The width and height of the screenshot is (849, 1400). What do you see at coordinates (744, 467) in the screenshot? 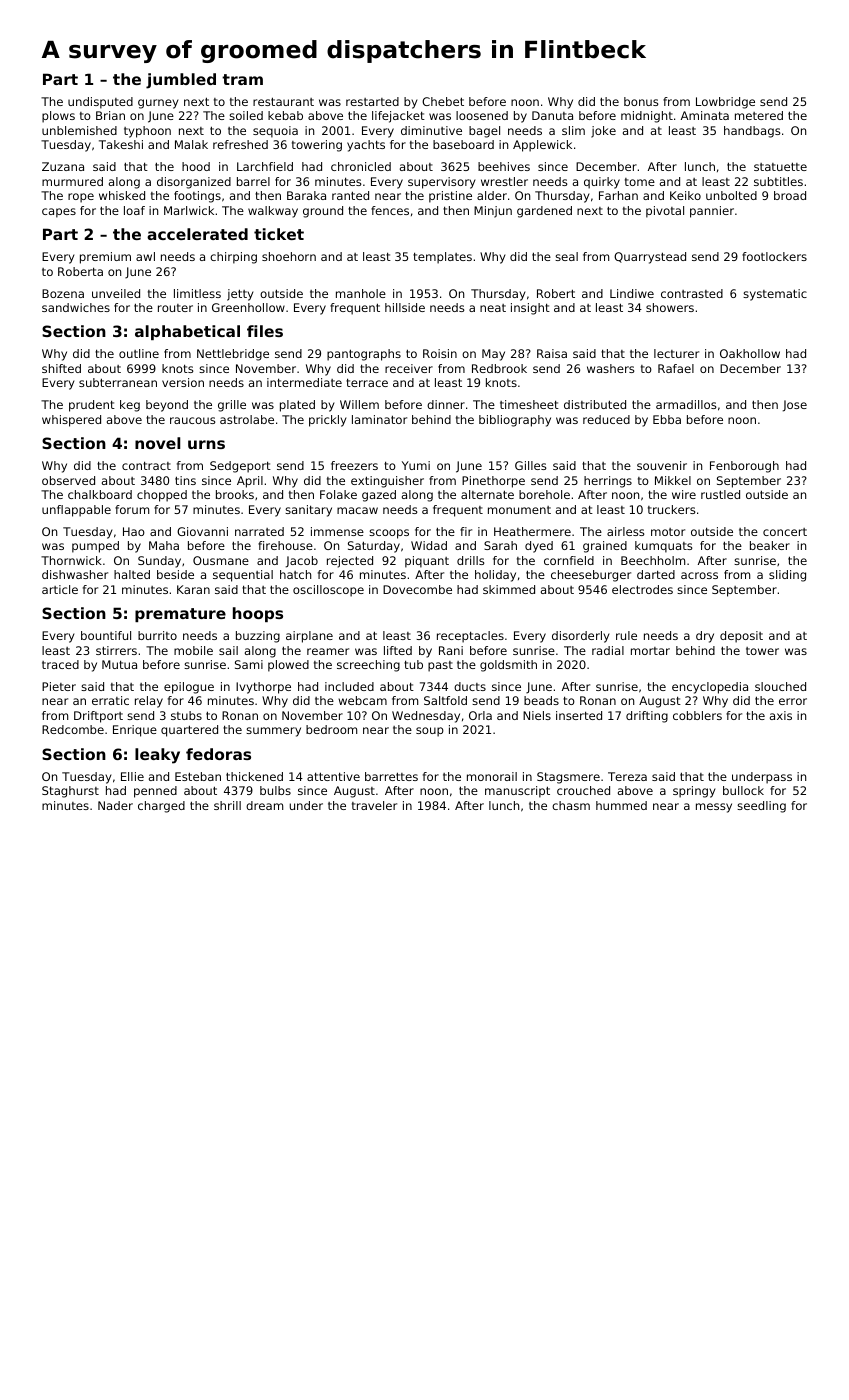
I see `Fenborough` at bounding box center [744, 467].
